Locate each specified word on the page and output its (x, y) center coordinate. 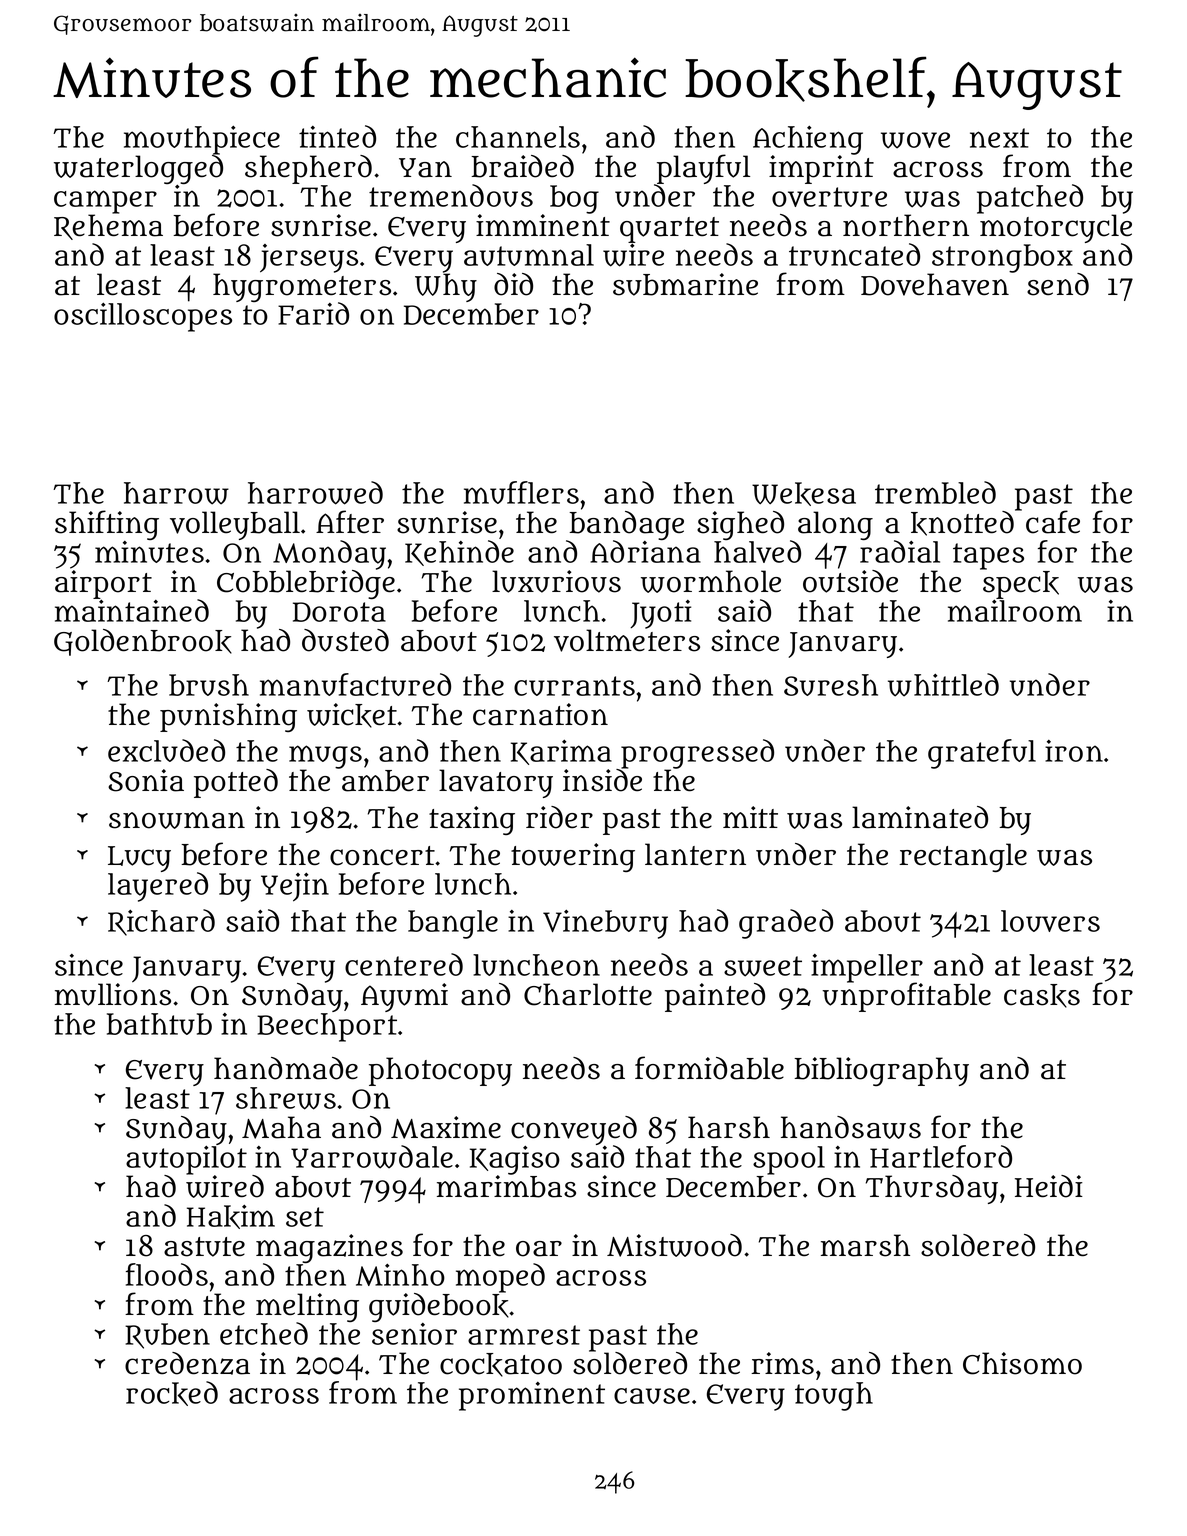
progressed (697, 754)
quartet (669, 230)
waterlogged (138, 169)
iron (1074, 751)
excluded (166, 750)
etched (264, 1333)
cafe (1053, 522)
